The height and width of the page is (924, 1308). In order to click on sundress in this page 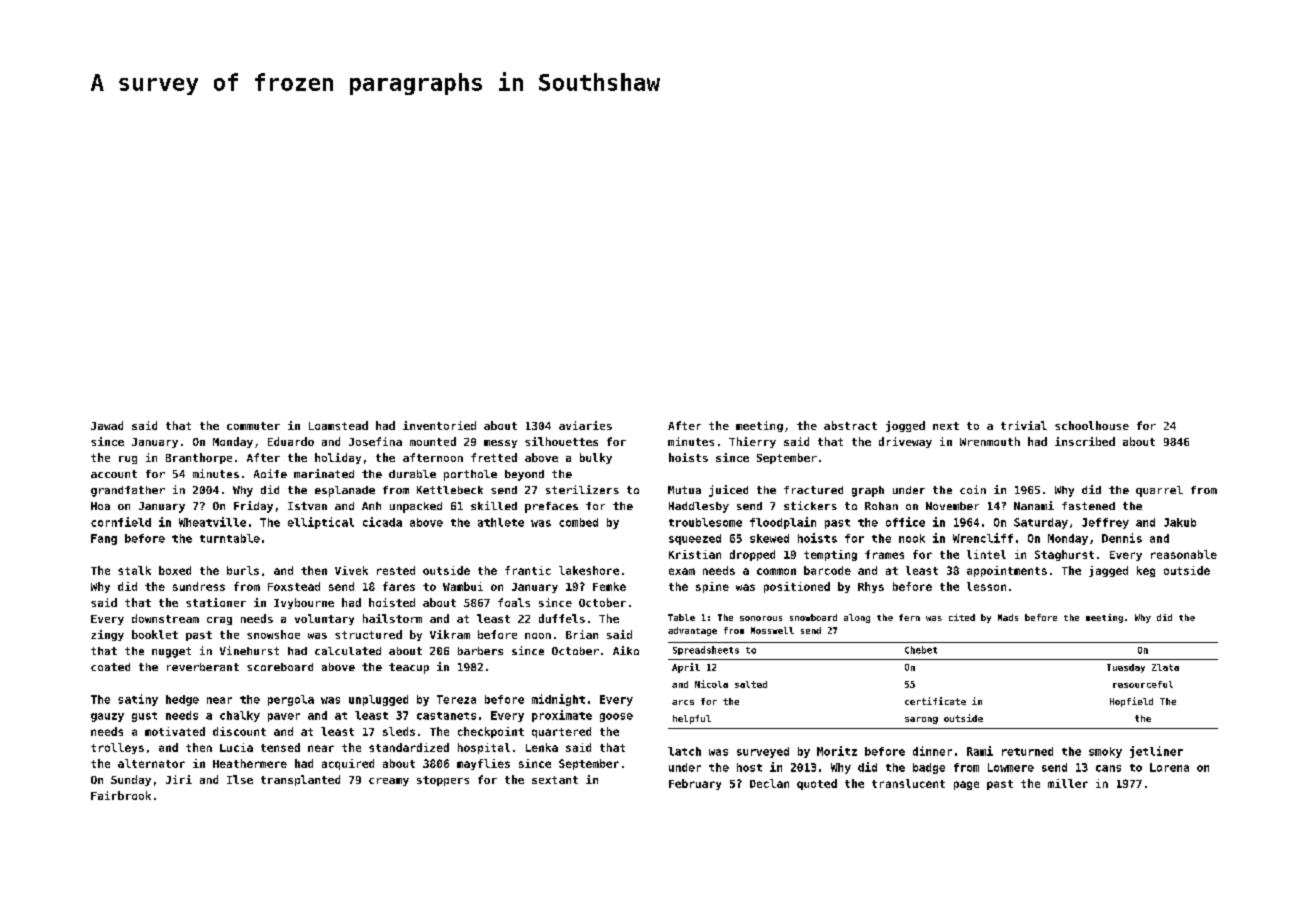, I will do `click(199, 586)`.
